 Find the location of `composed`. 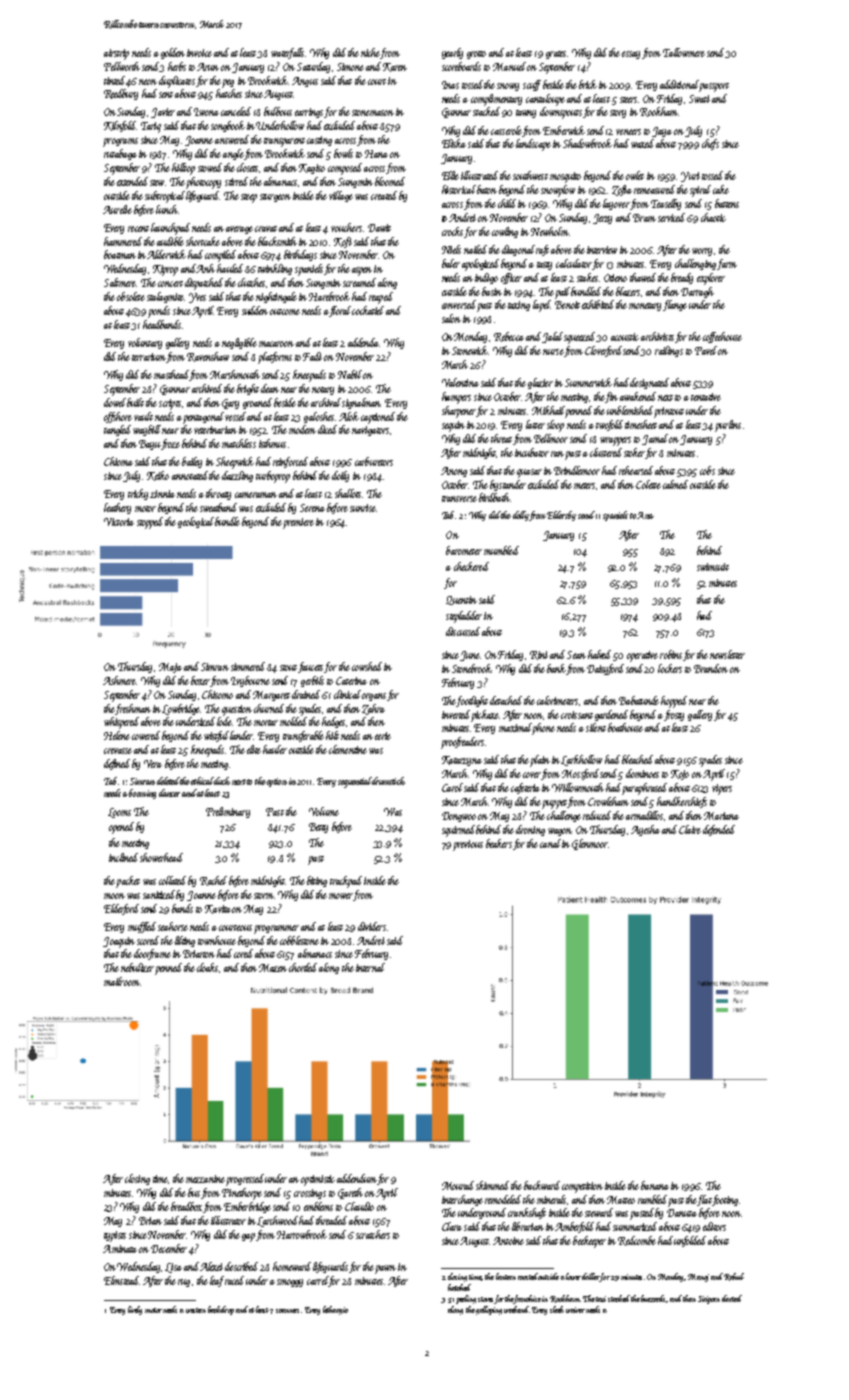

composed is located at coordinates (345, 169).
